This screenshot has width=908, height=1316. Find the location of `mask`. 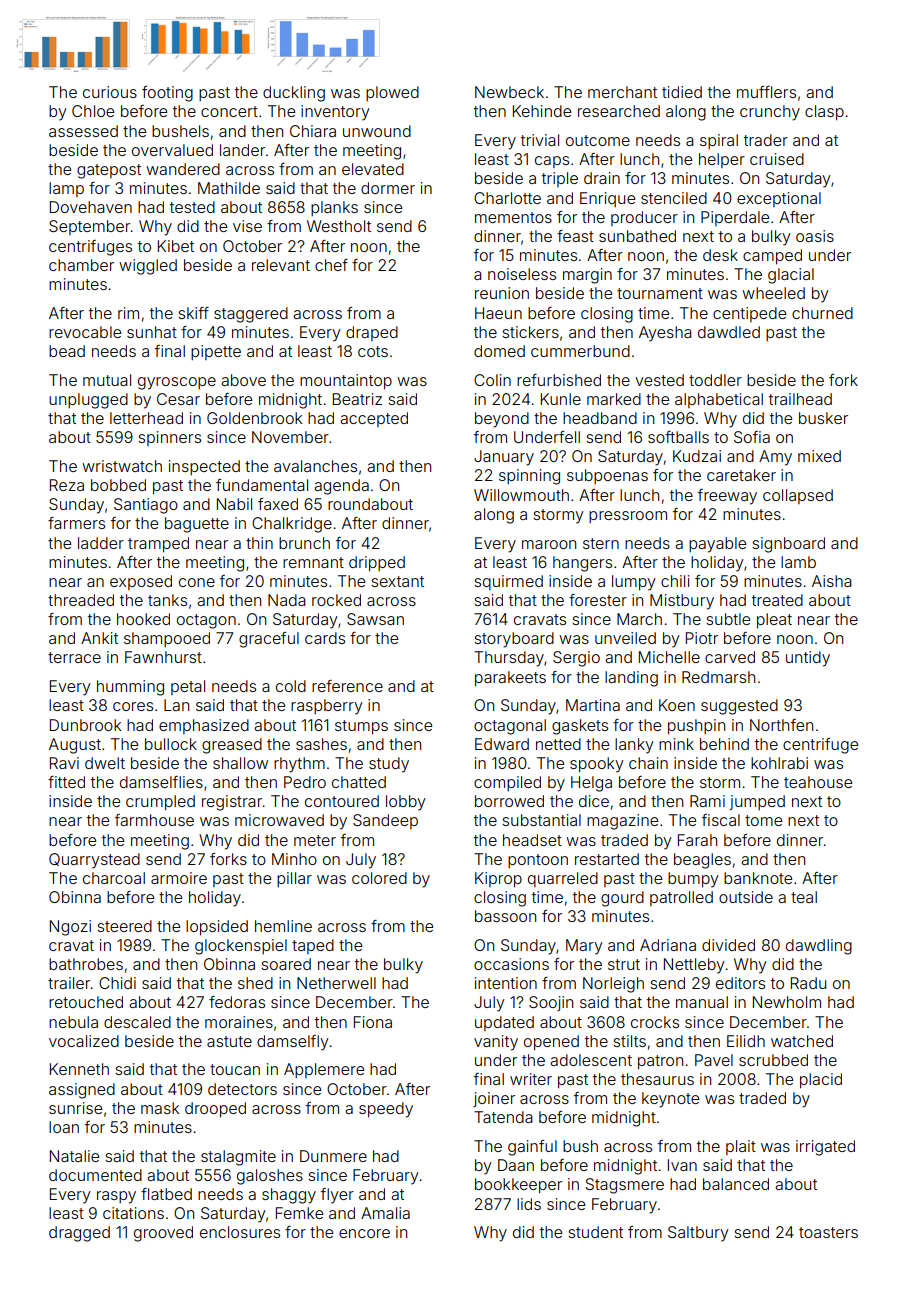

mask is located at coordinates (160, 1108).
